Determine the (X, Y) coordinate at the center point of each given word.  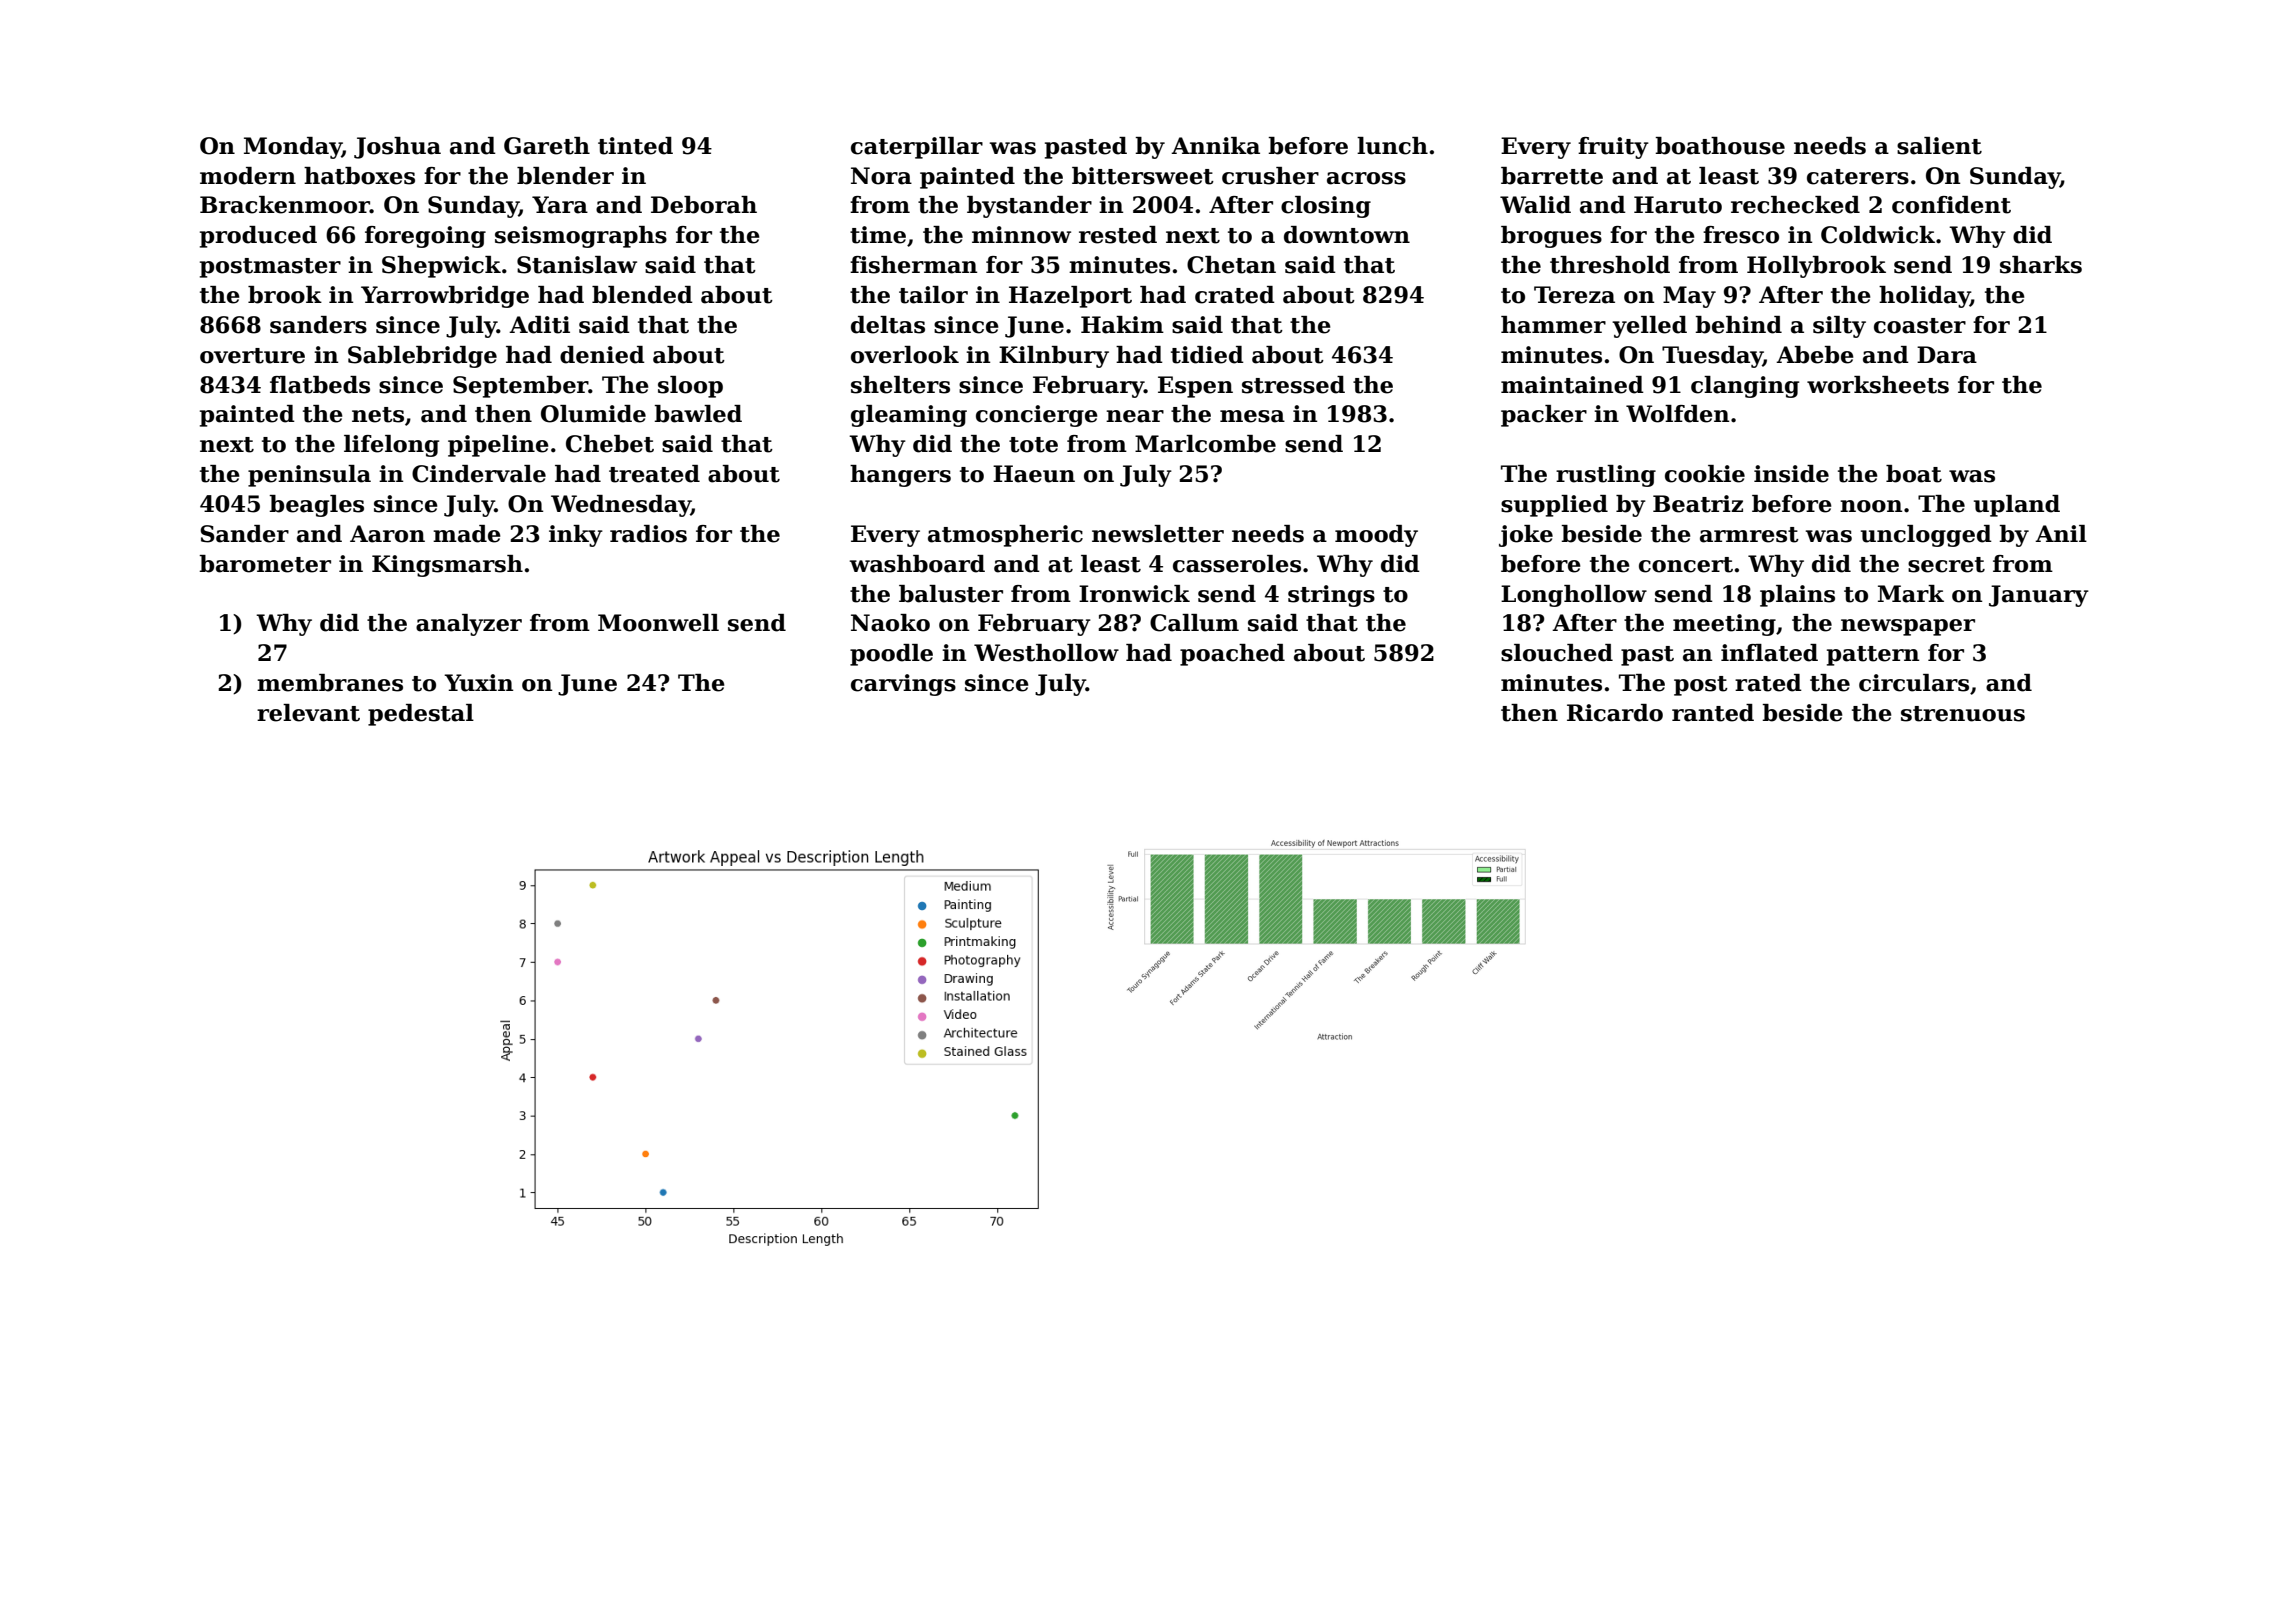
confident (1951, 205)
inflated (1769, 653)
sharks (2041, 265)
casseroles (1237, 564)
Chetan (1231, 265)
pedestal (421, 715)
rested (1118, 235)
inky (576, 536)
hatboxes (359, 176)
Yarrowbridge (445, 297)
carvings (903, 685)
